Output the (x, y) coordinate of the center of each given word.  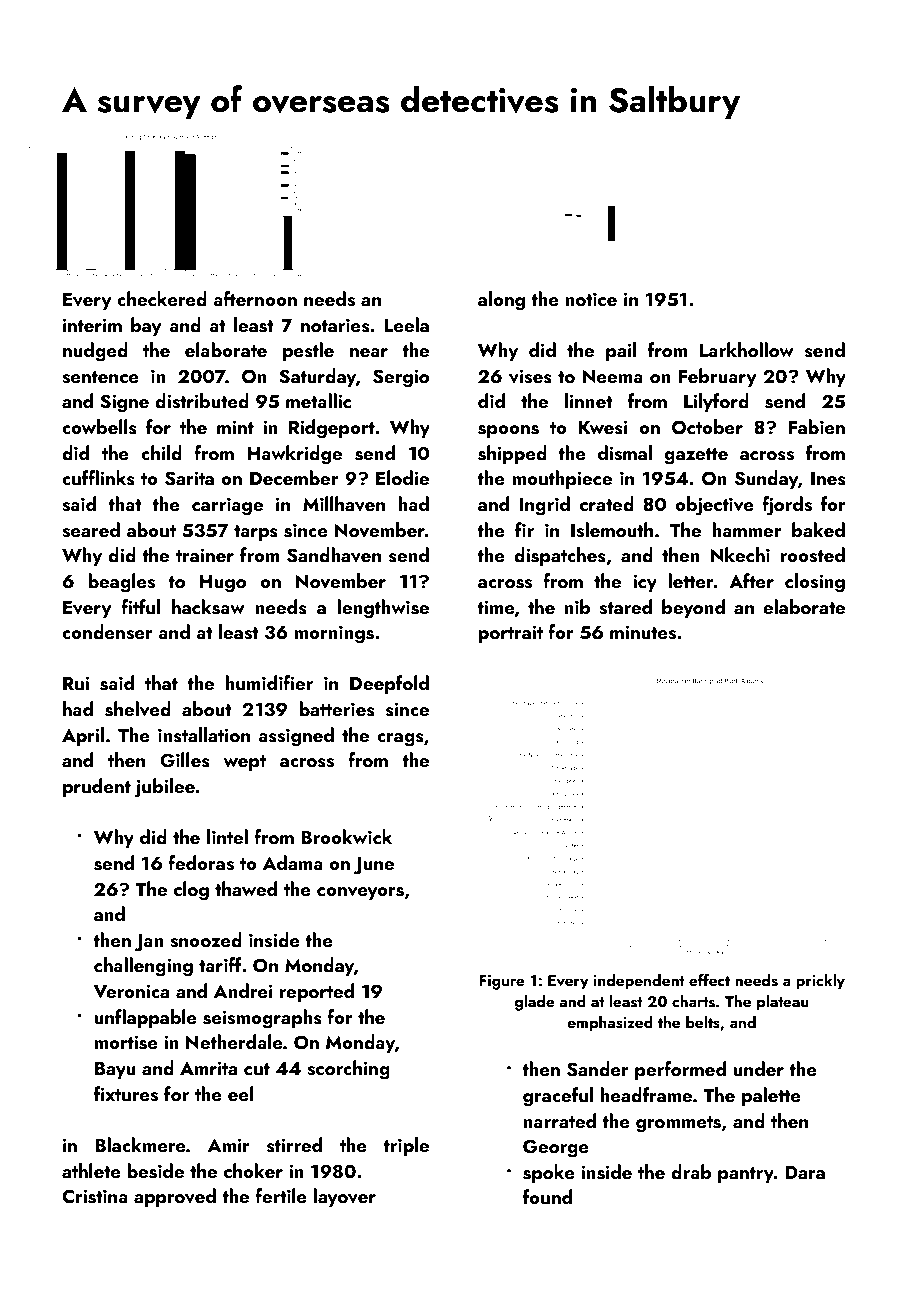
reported (316, 992)
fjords (787, 506)
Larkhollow (747, 349)
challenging (143, 967)
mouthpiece (562, 479)
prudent (97, 787)
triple (406, 1146)
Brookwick (346, 836)
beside (155, 1171)
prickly (820, 982)
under (758, 1068)
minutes (643, 632)
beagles (121, 583)
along (501, 301)
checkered (162, 298)
